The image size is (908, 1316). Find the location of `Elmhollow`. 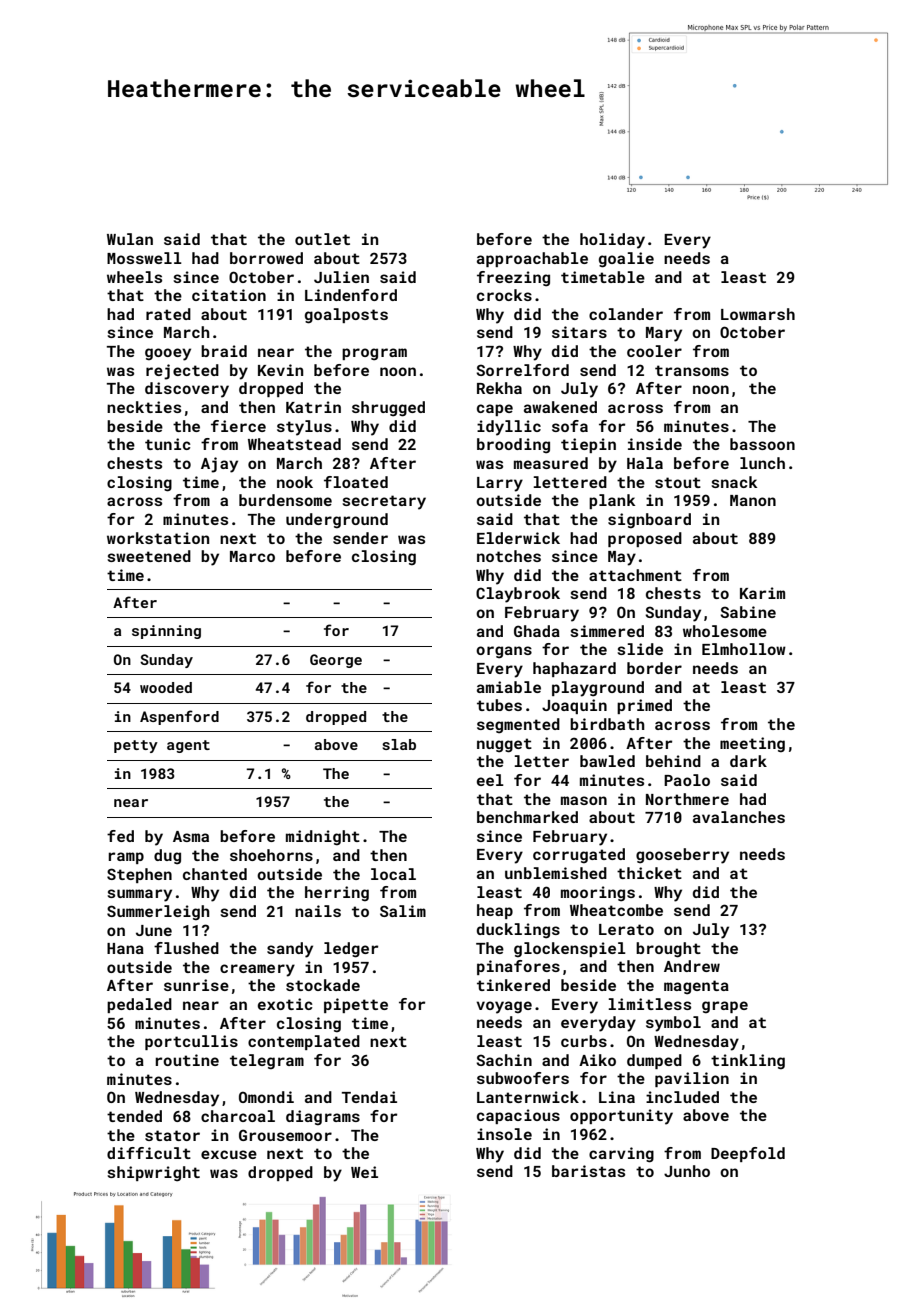

Elmhollow is located at coordinates (744, 649).
